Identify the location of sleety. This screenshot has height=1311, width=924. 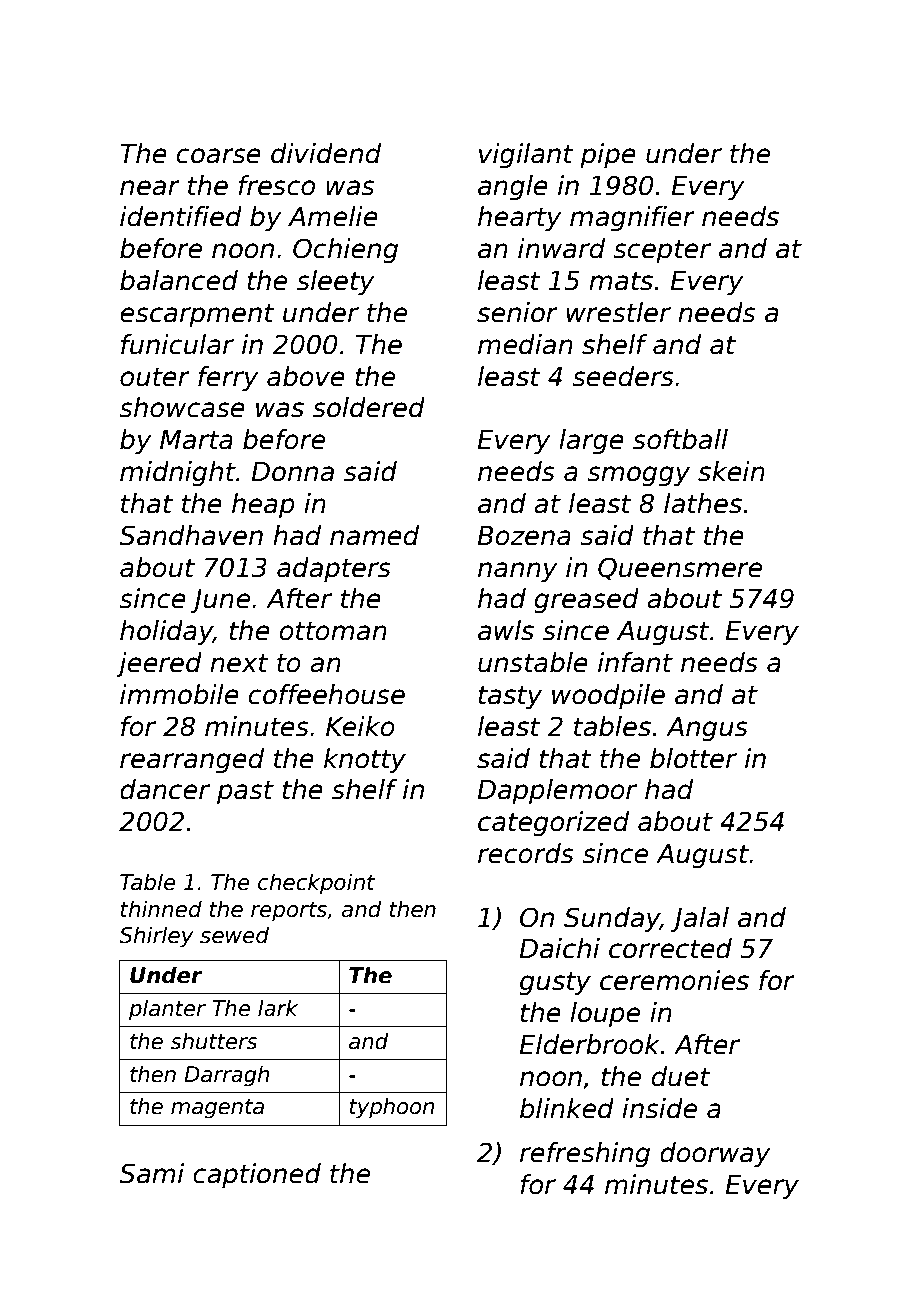
(336, 283).
